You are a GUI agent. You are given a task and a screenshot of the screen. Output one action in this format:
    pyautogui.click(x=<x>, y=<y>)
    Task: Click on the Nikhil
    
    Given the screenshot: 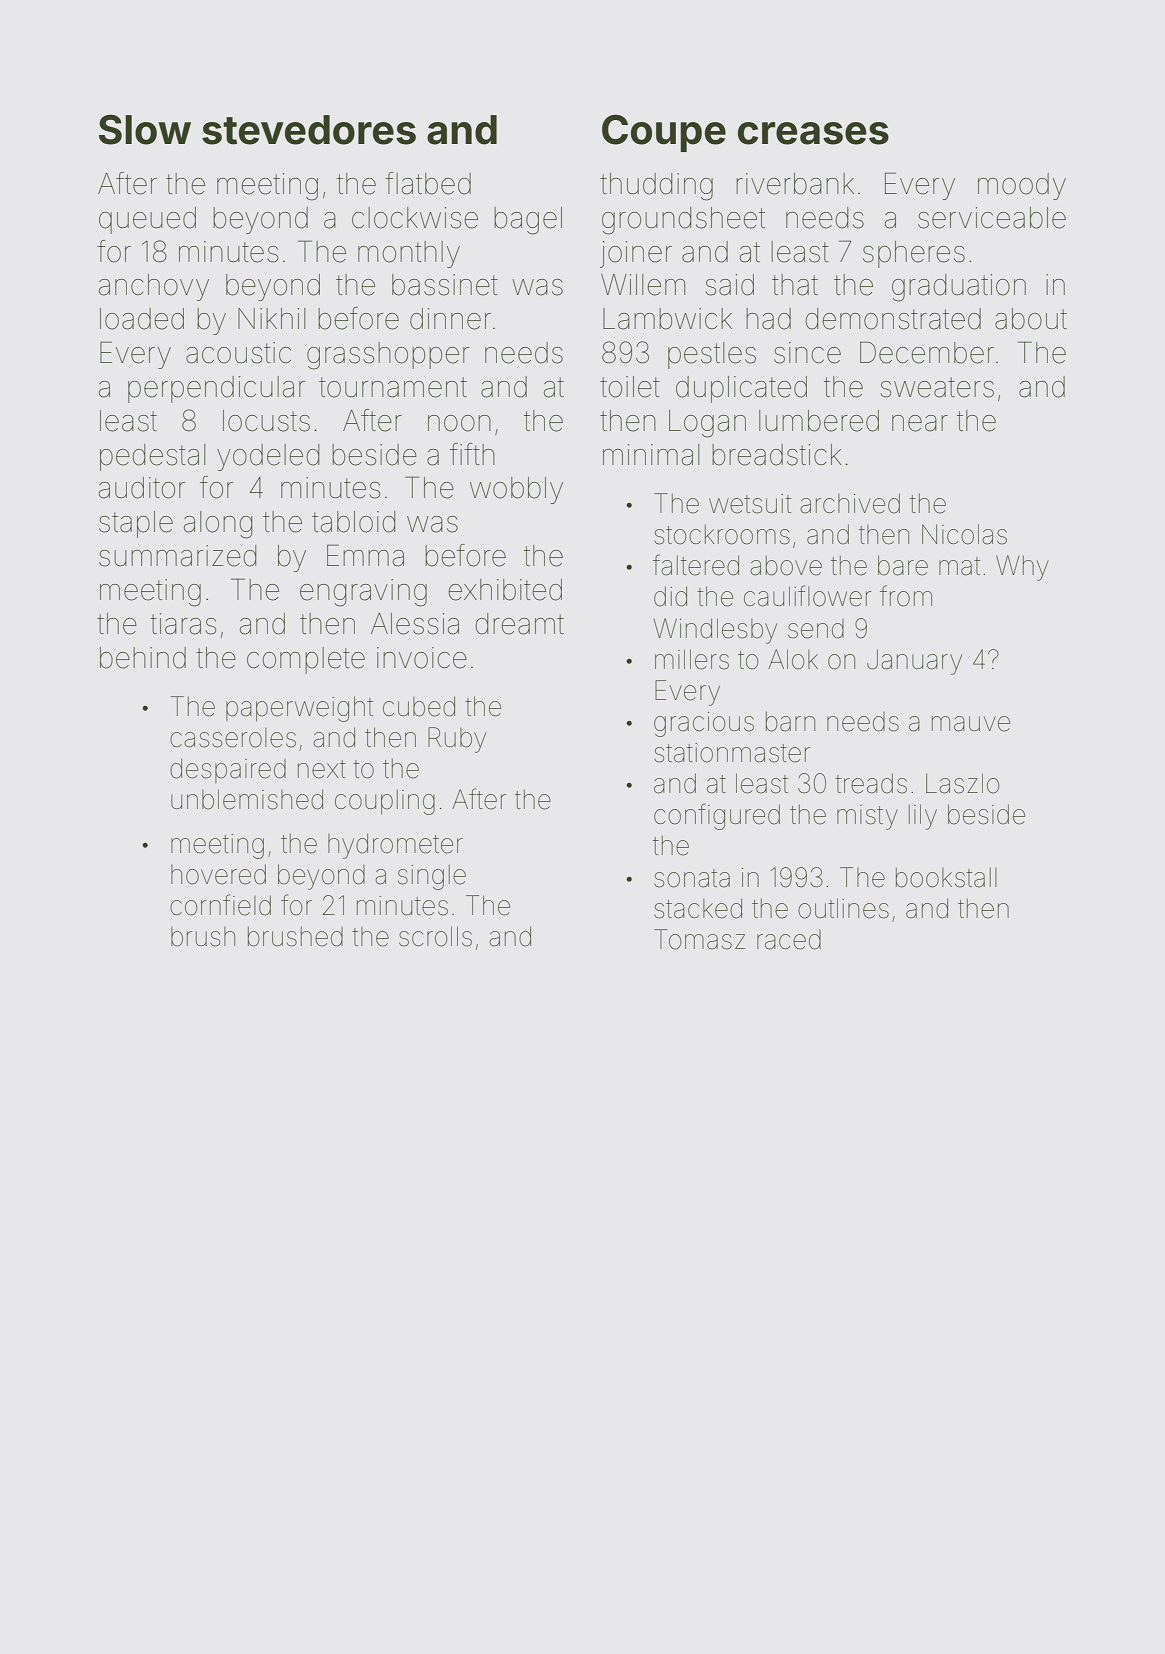 What is the action you would take?
    pyautogui.click(x=271, y=318)
